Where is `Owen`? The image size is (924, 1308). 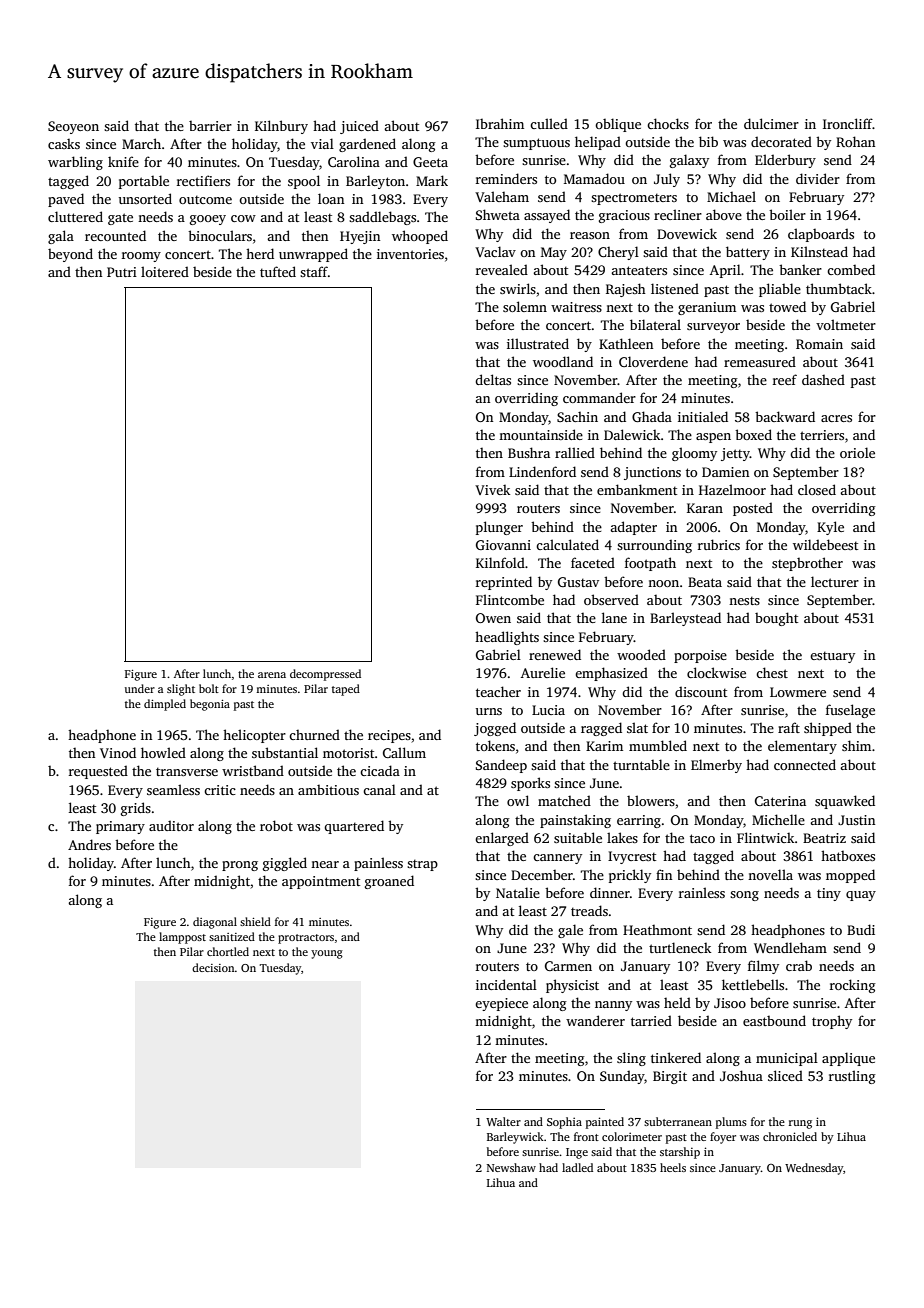
Owen is located at coordinates (493, 618).
